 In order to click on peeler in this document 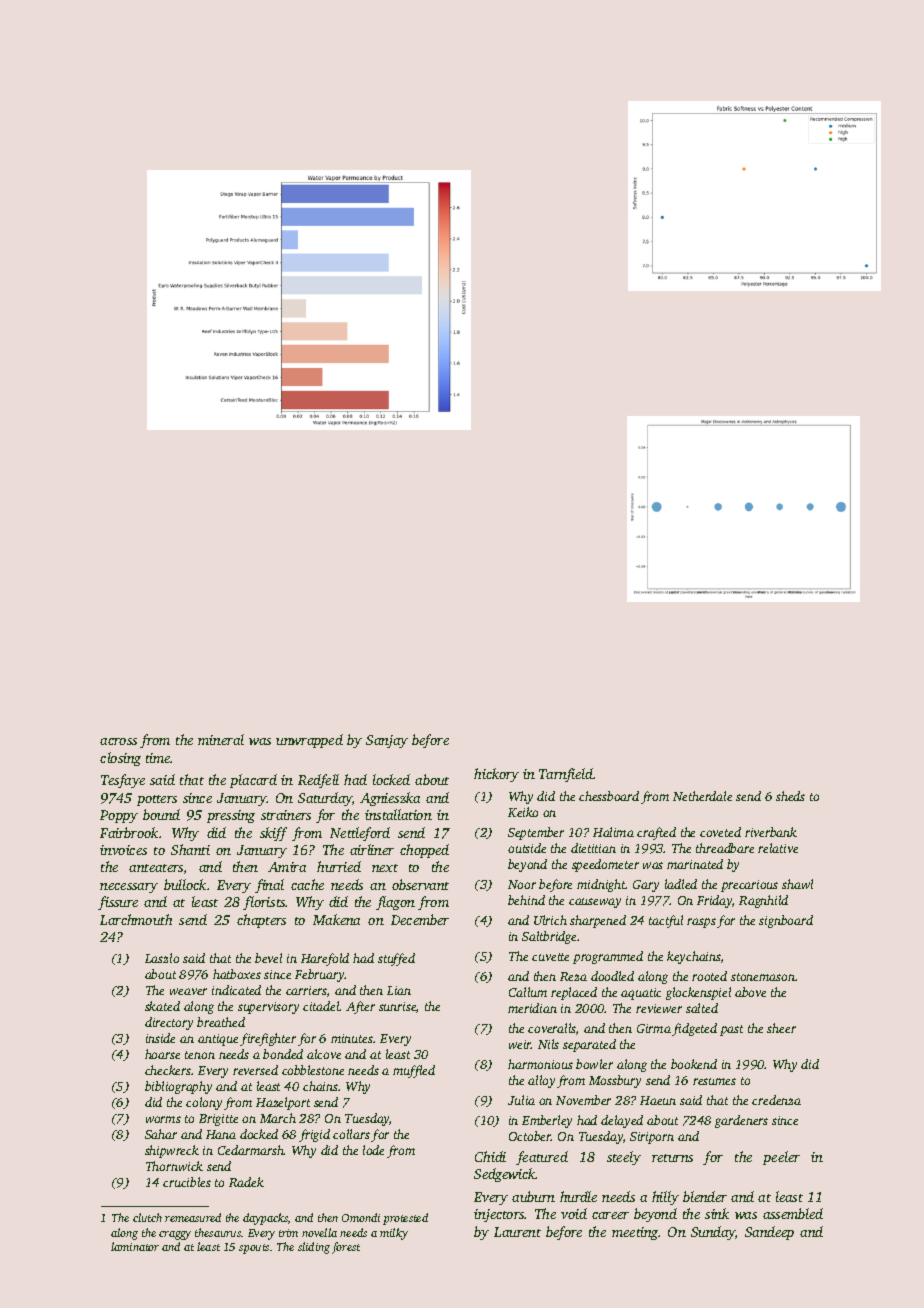, I will do `click(781, 1158)`.
